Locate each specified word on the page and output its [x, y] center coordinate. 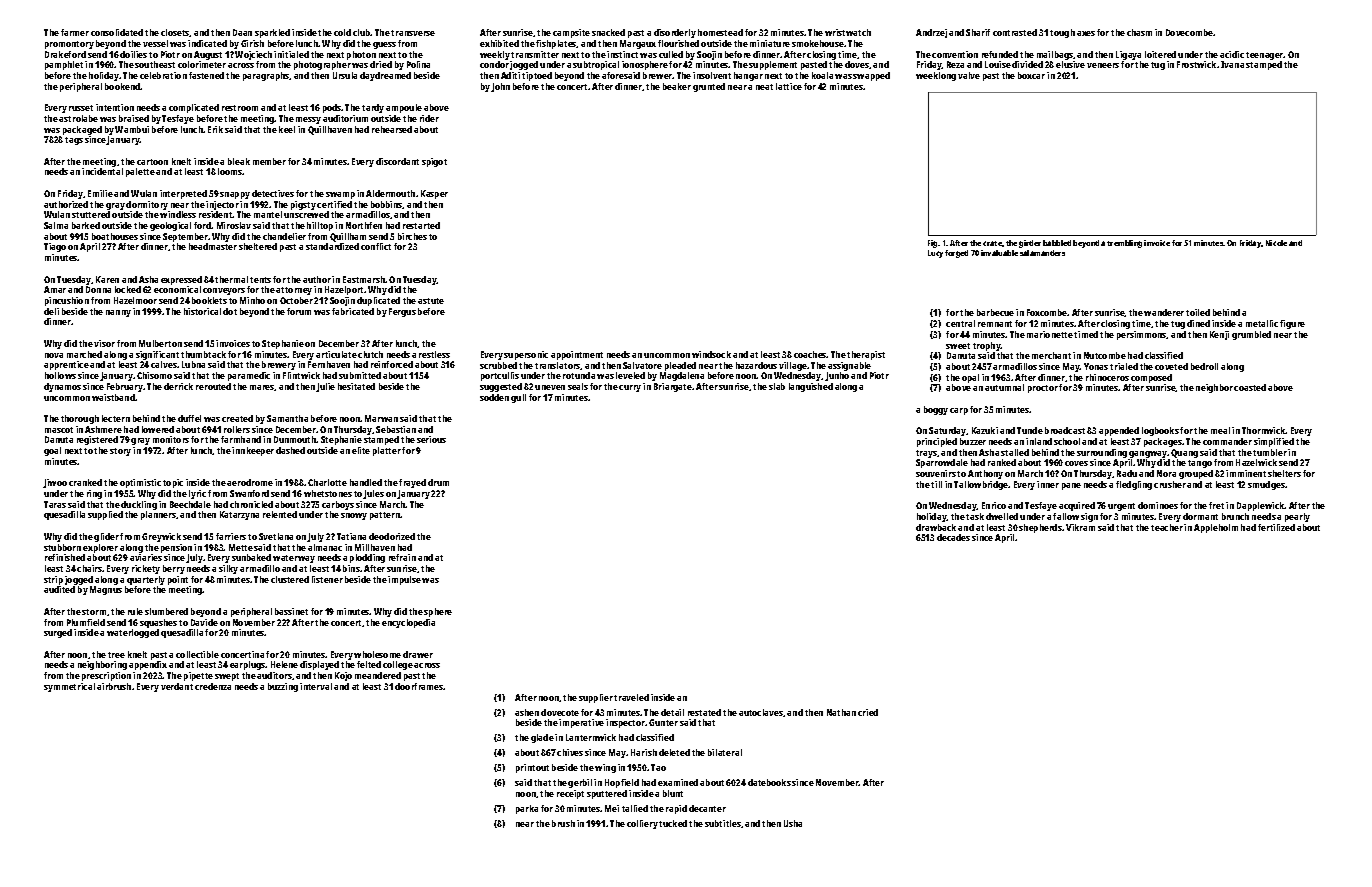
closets [175, 33]
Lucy [935, 254]
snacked [608, 32]
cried [868, 712]
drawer [418, 654]
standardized [332, 246]
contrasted [1015, 32]
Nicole [1276, 243]
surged [58, 633]
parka [527, 809]
